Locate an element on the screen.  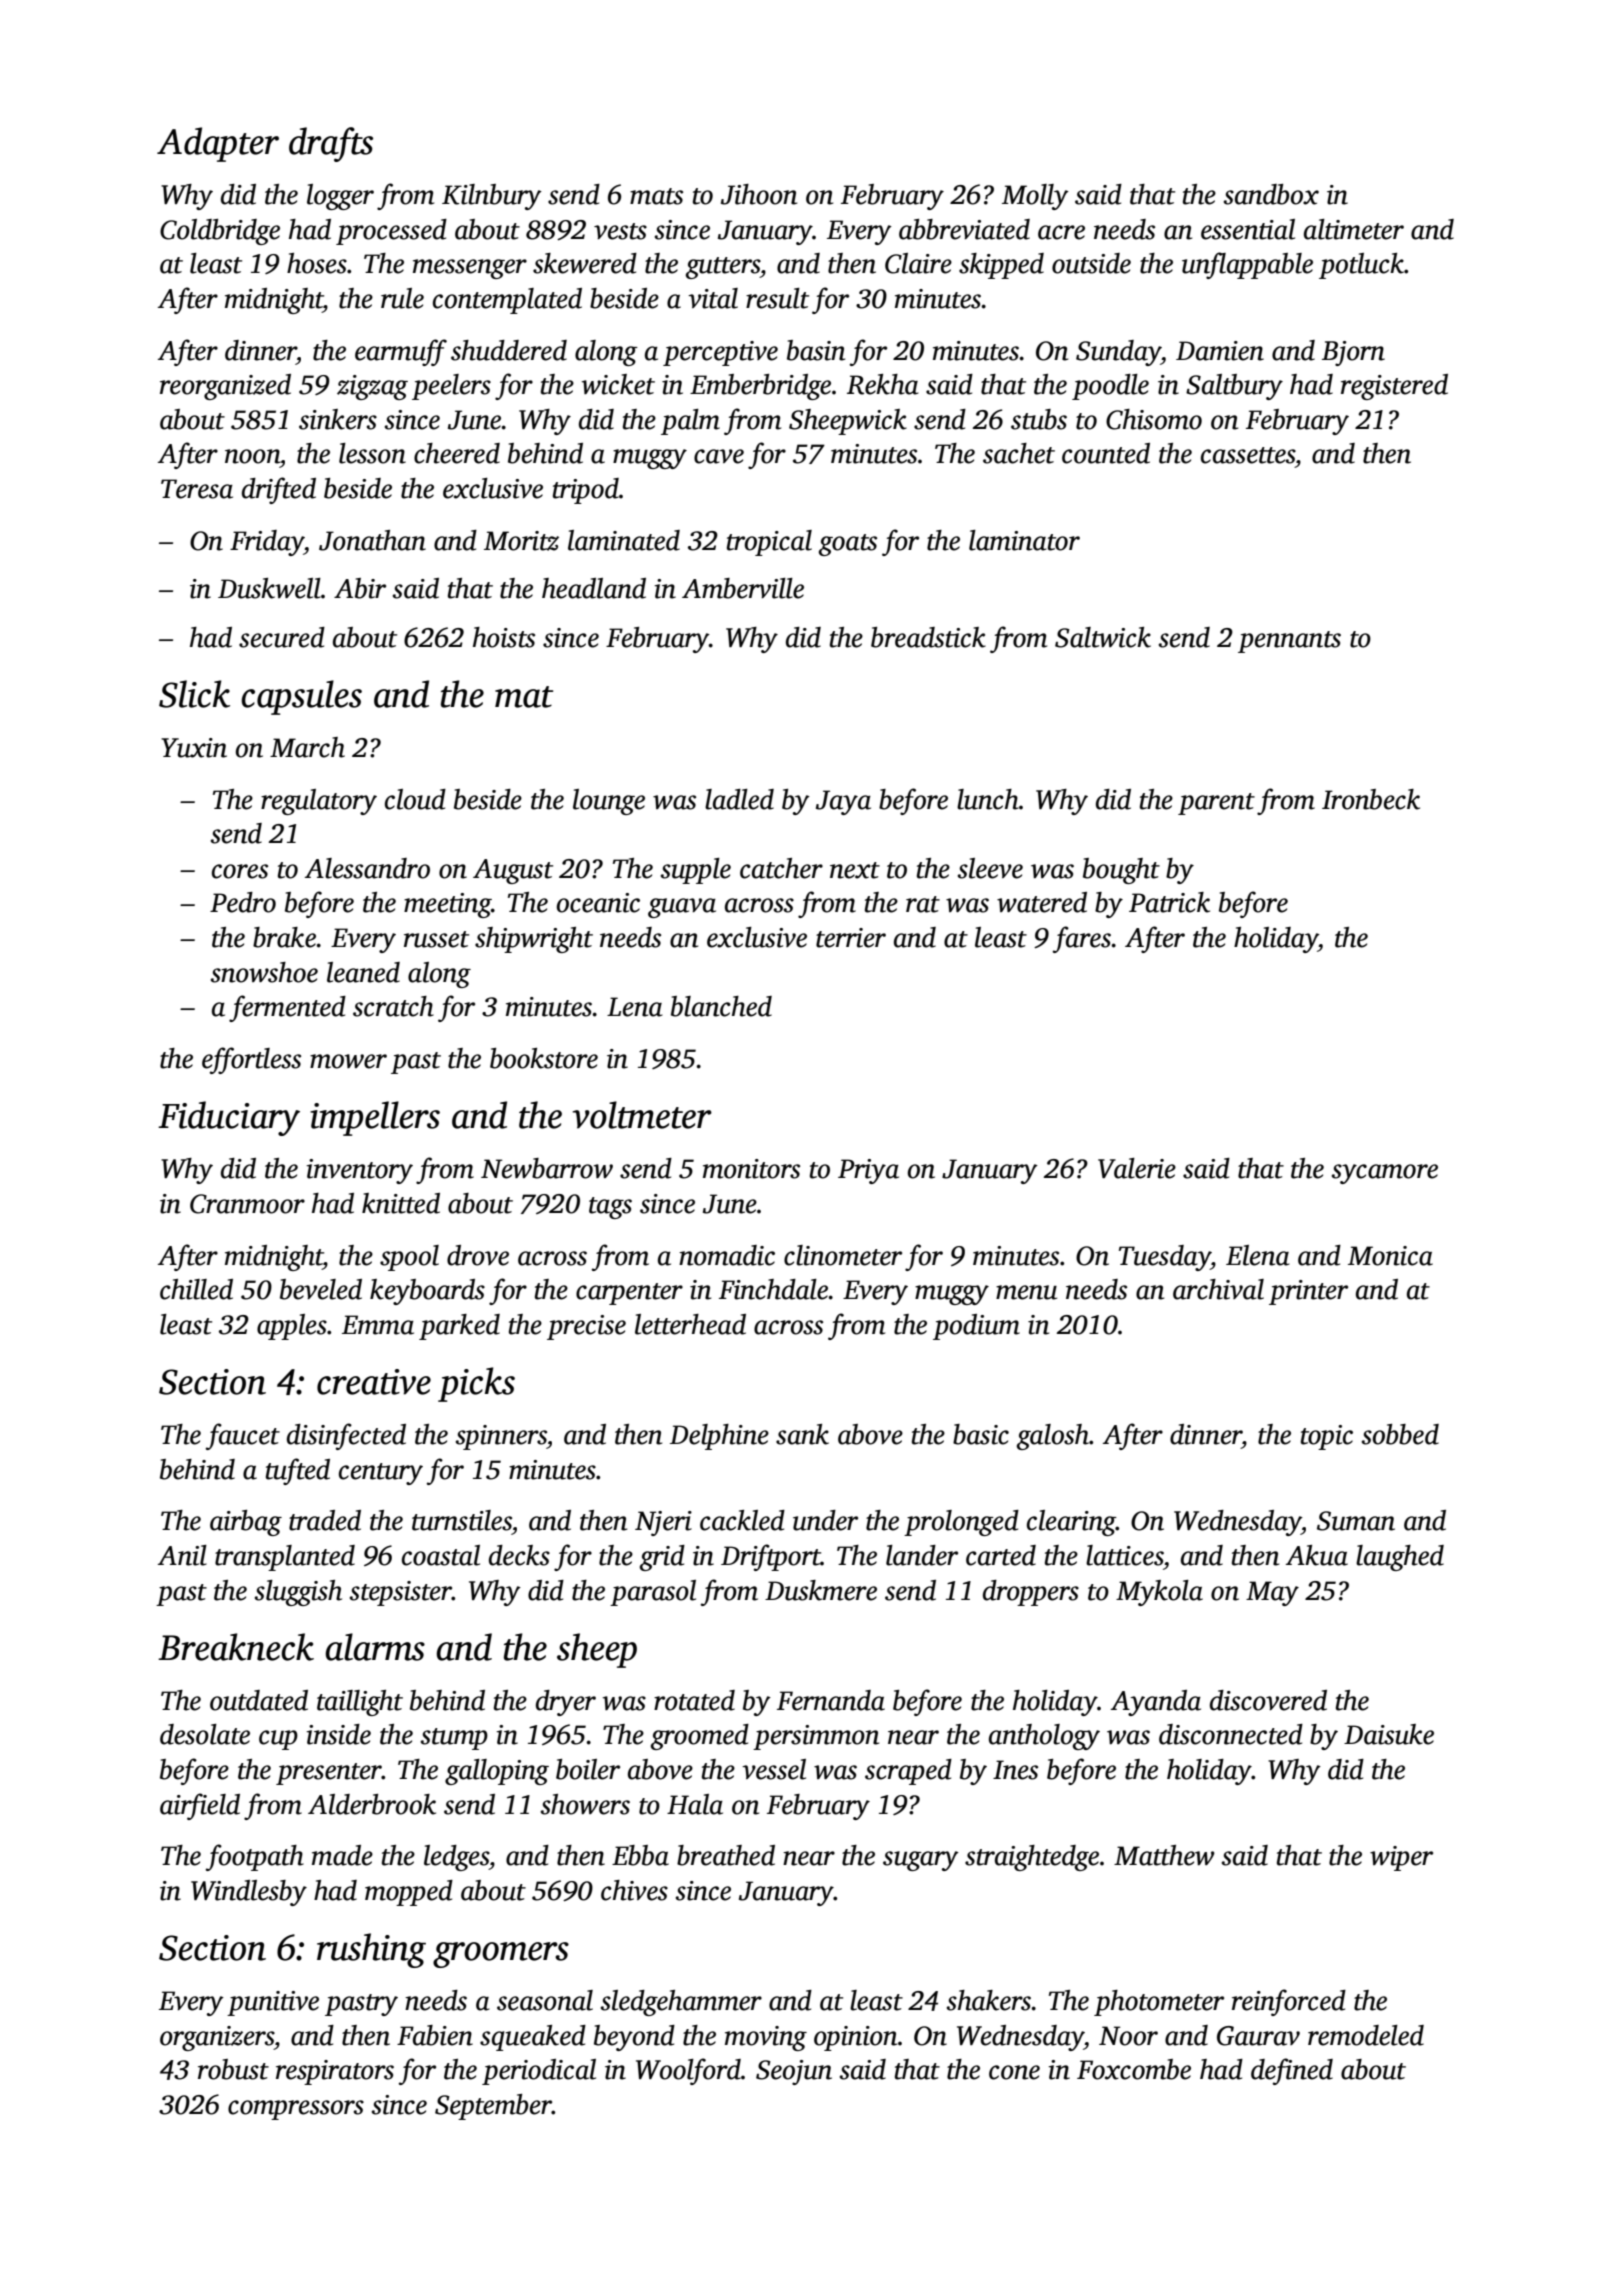
Coldbridge is located at coordinates (220, 232).
